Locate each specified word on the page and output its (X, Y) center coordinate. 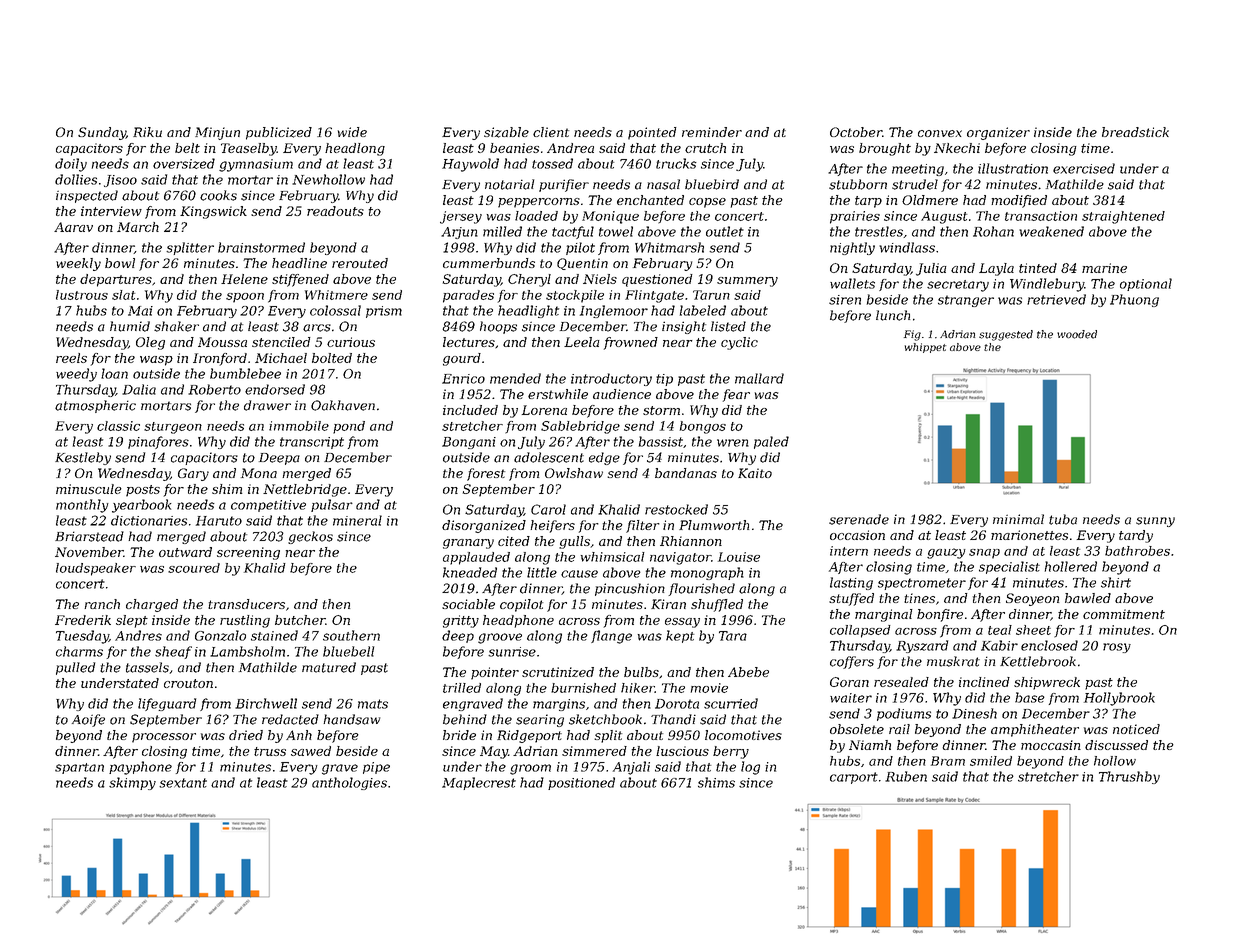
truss (270, 751)
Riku (147, 132)
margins (559, 705)
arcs (317, 328)
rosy (1117, 648)
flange (611, 637)
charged (152, 605)
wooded (1077, 334)
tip (664, 380)
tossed (552, 163)
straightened (1123, 217)
